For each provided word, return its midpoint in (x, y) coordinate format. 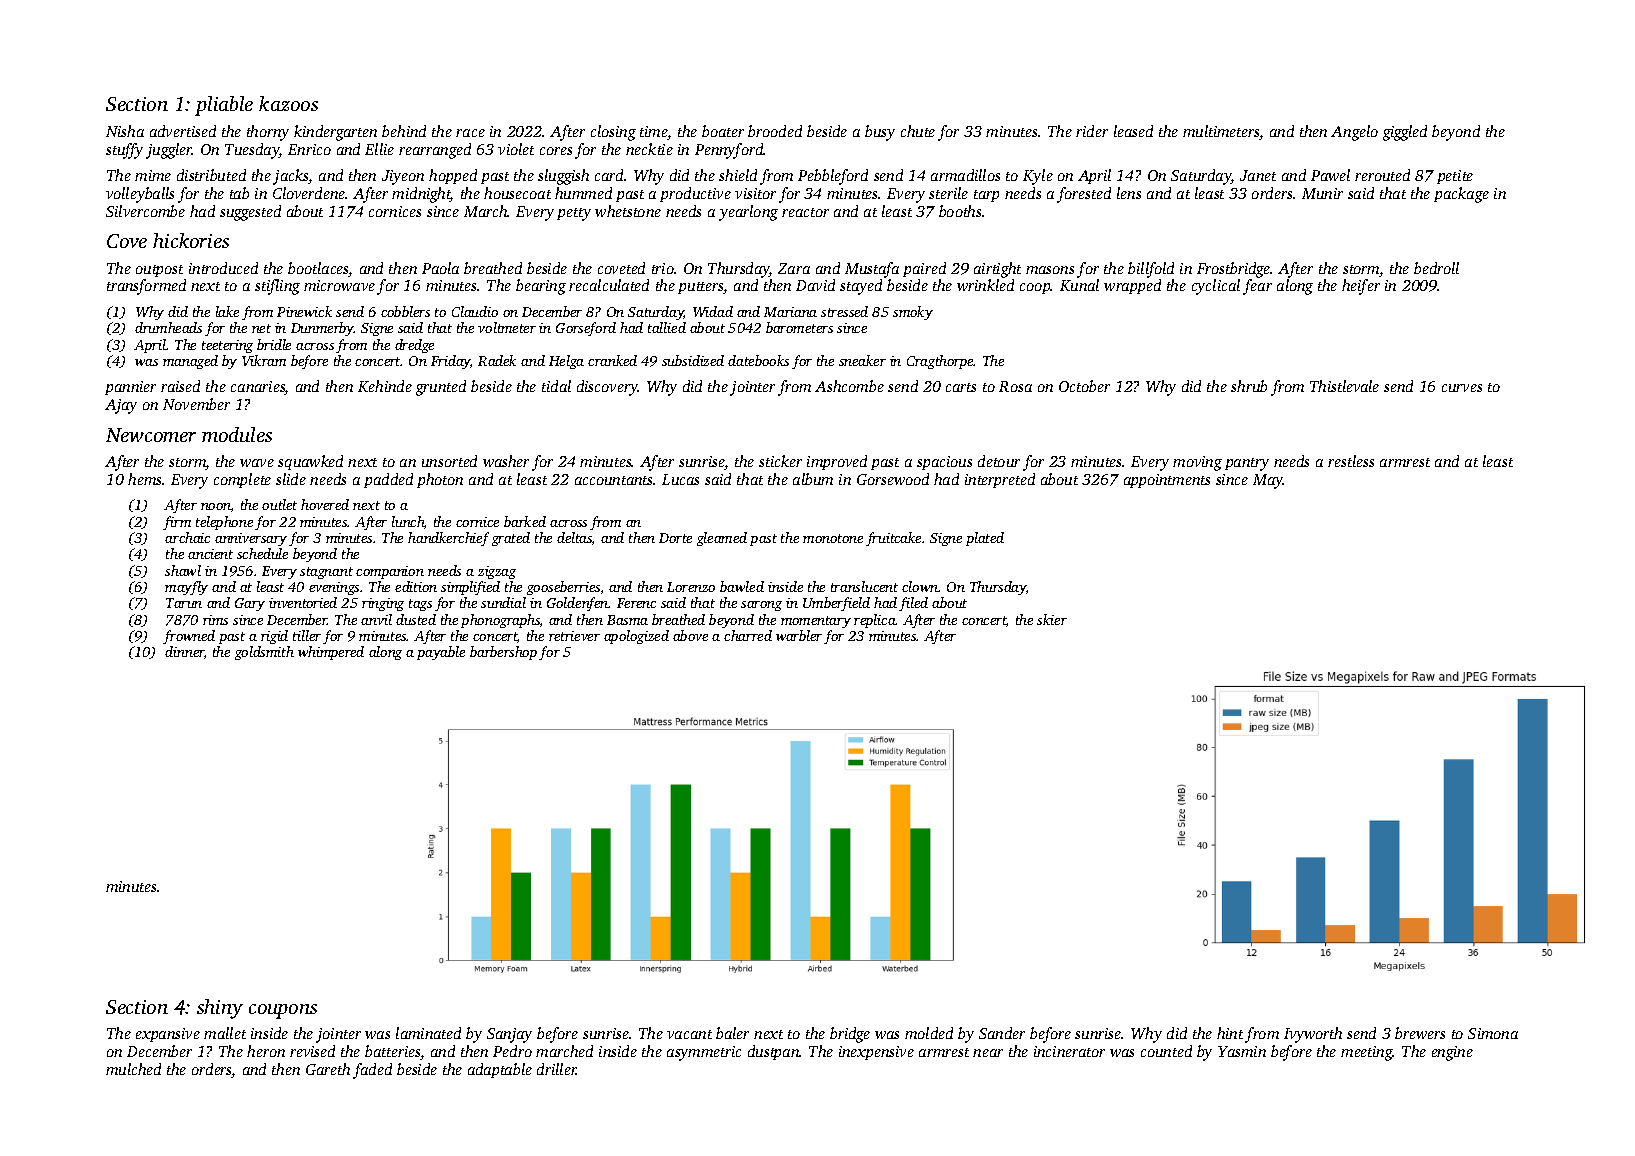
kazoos (288, 103)
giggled (1405, 133)
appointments (1167, 481)
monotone (833, 538)
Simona (1493, 1033)
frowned (189, 637)
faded (372, 1071)
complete (242, 480)
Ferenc (636, 603)
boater (723, 131)
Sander (1002, 1033)
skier (1052, 619)
